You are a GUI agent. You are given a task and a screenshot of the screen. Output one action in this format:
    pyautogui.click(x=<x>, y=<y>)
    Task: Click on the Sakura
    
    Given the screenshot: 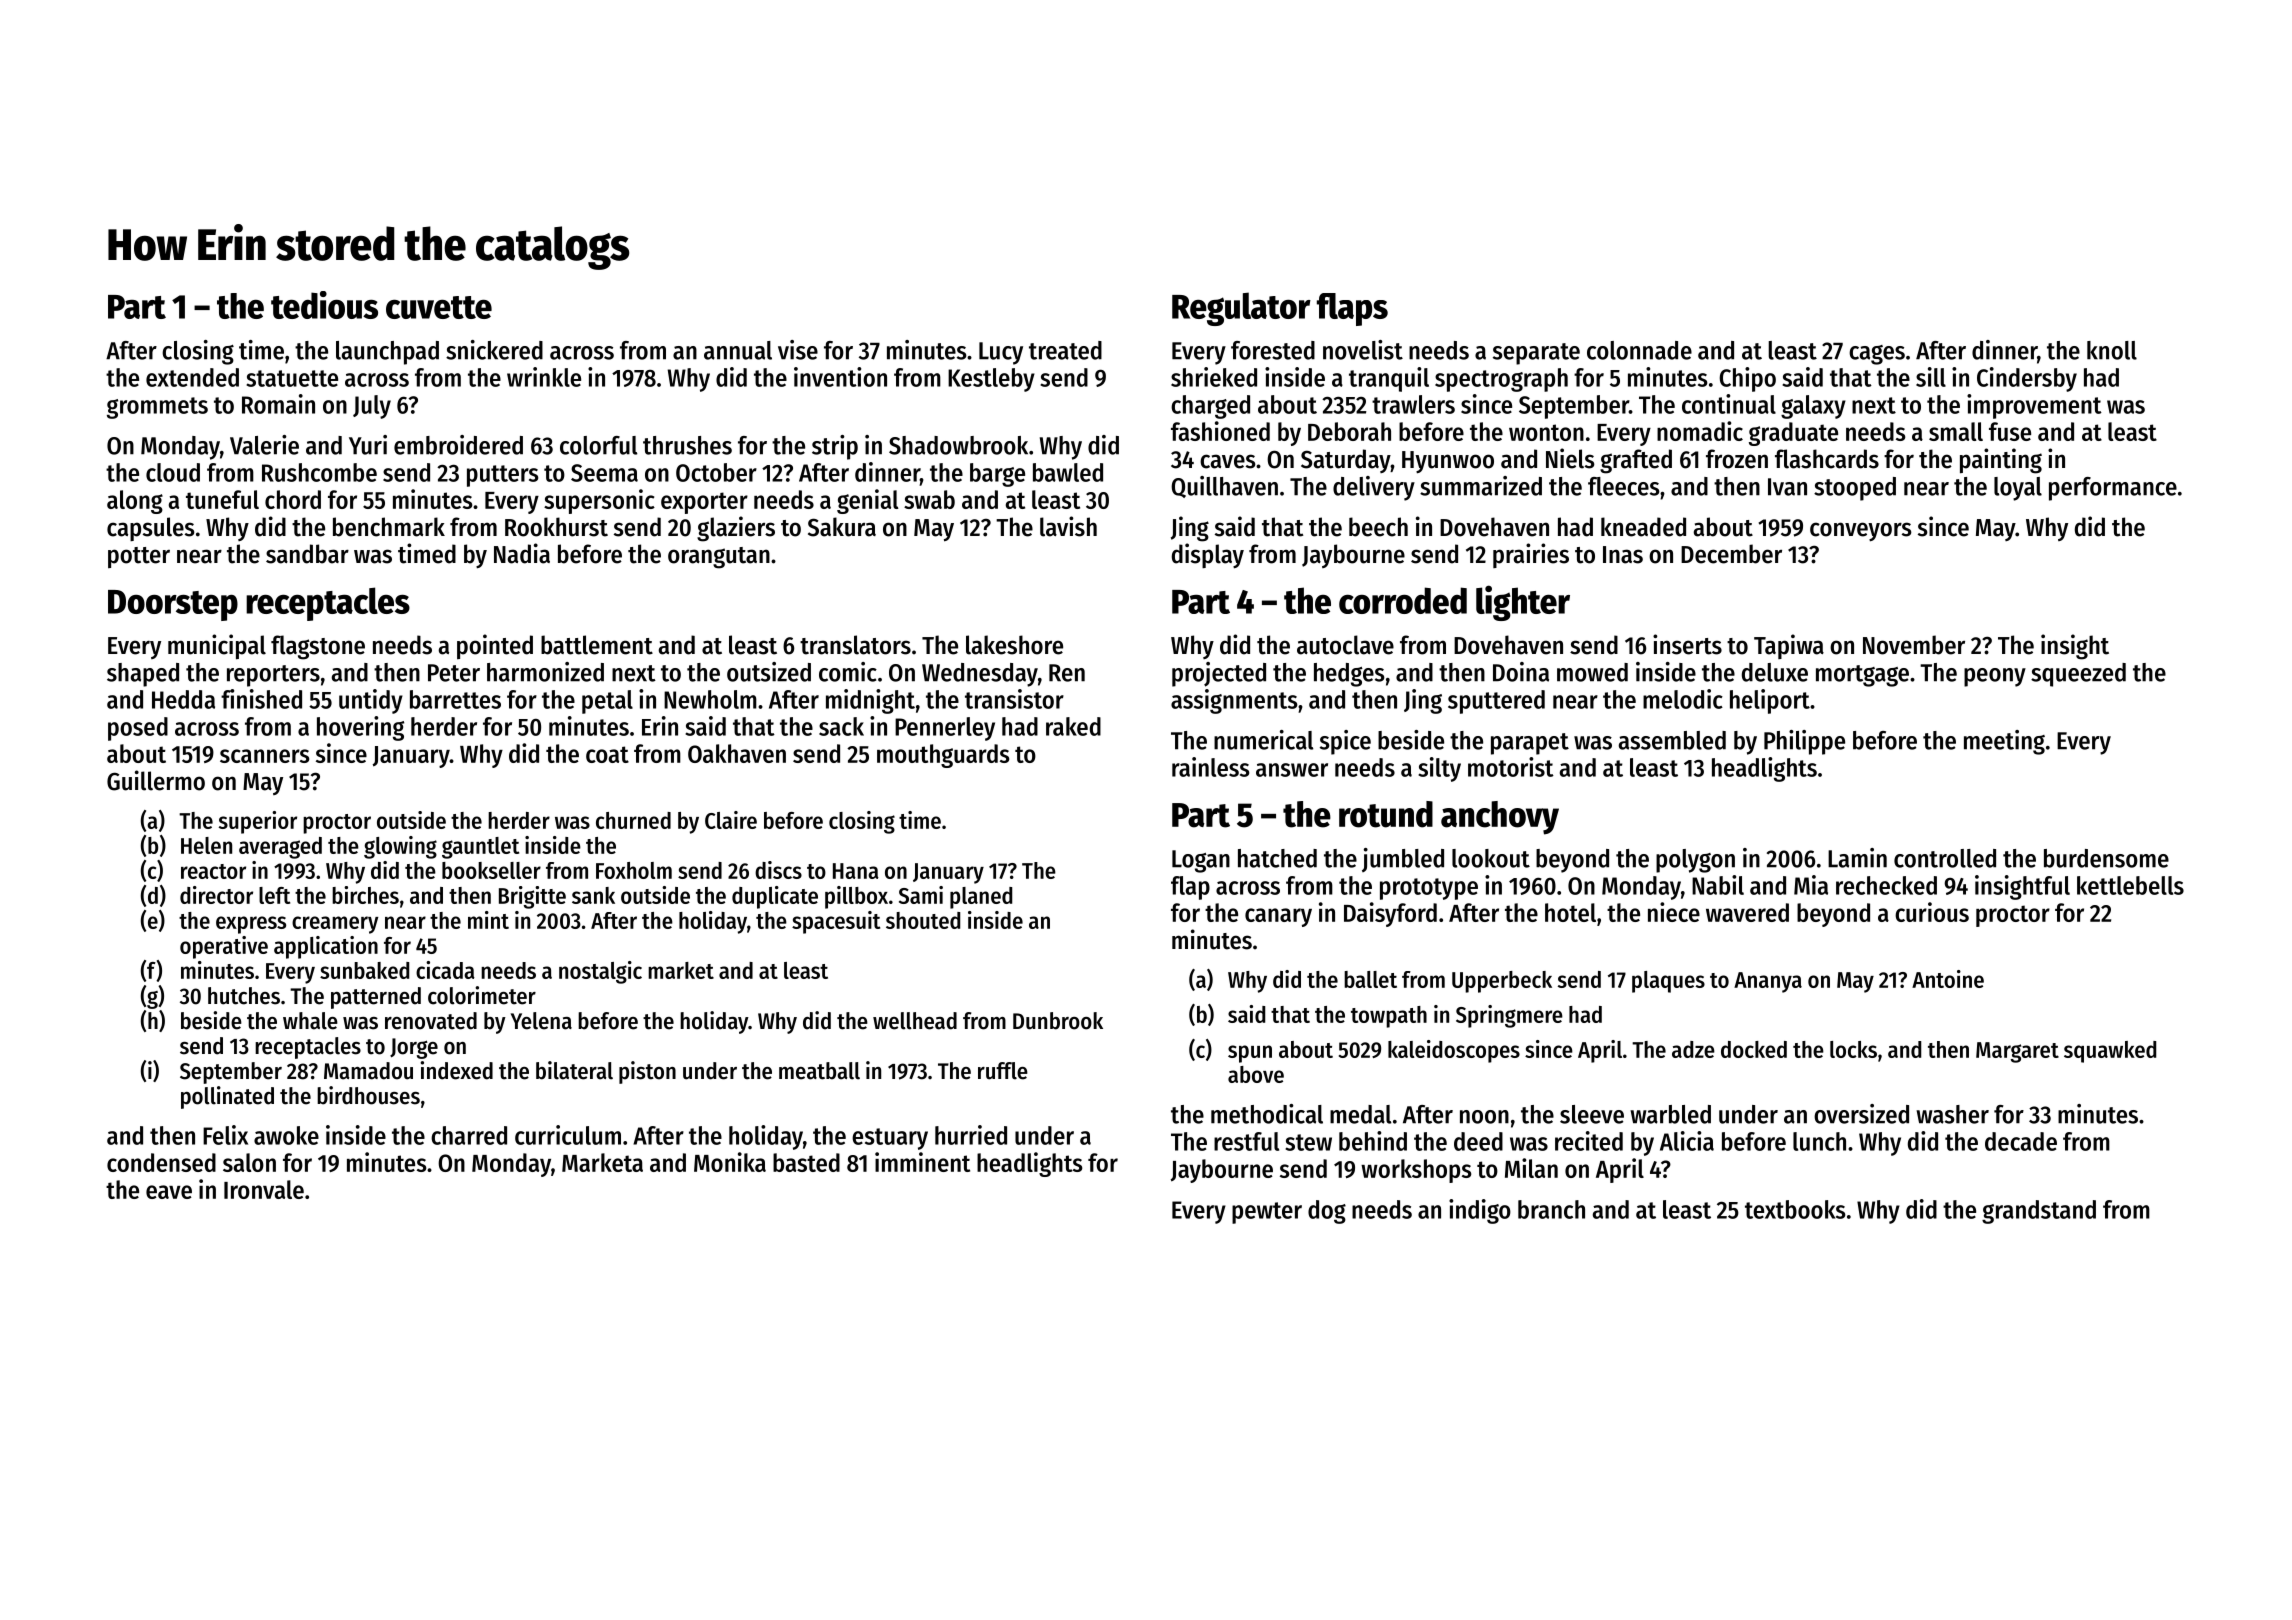 What is the action you would take?
    pyautogui.click(x=842, y=527)
